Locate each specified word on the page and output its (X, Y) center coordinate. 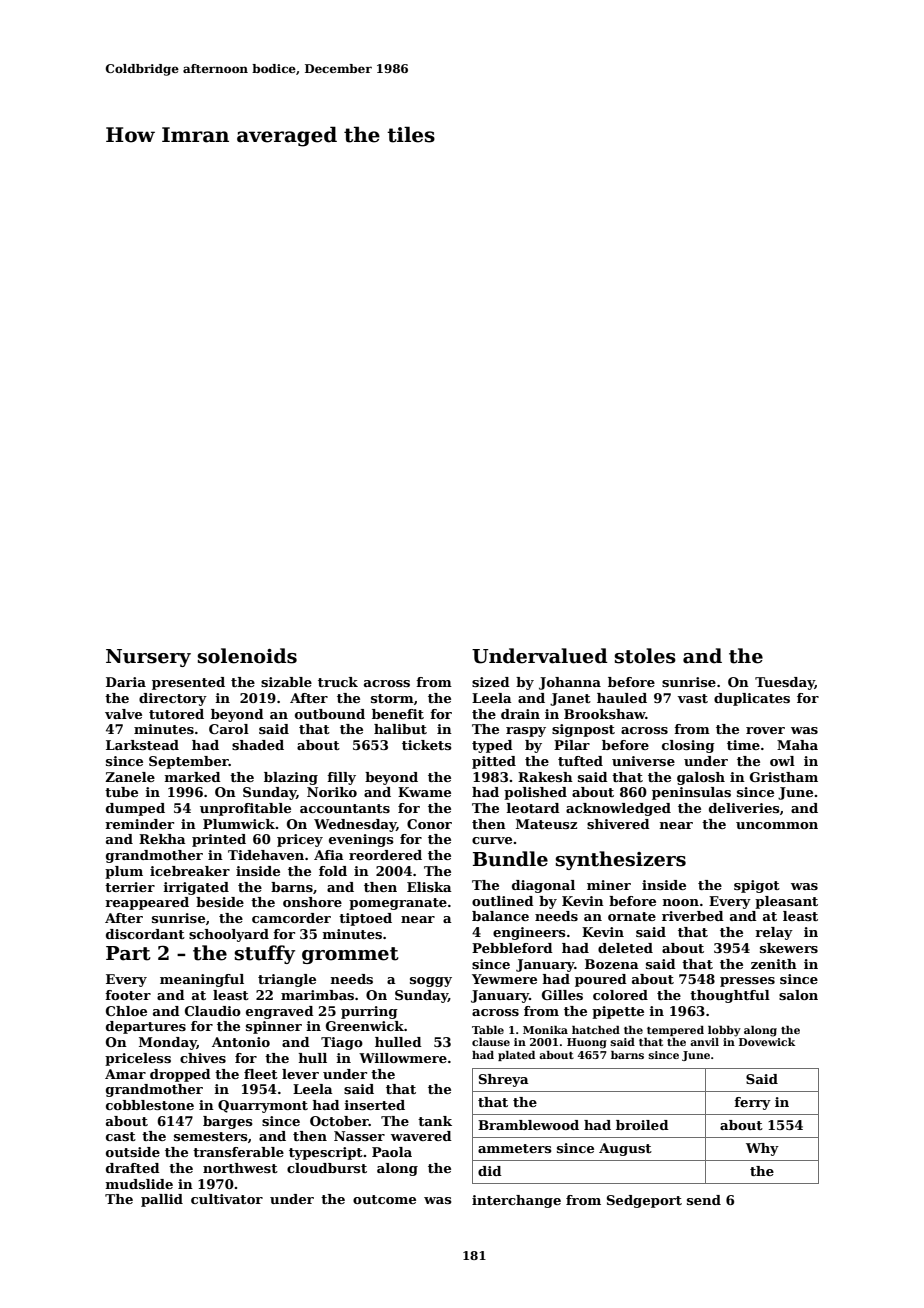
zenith (774, 964)
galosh (701, 778)
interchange (516, 1201)
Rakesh (545, 777)
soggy (431, 982)
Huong (587, 1043)
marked (193, 777)
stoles (645, 656)
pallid (162, 1200)
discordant (145, 934)
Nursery (148, 658)
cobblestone (150, 1105)
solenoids (247, 656)
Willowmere (403, 1058)
